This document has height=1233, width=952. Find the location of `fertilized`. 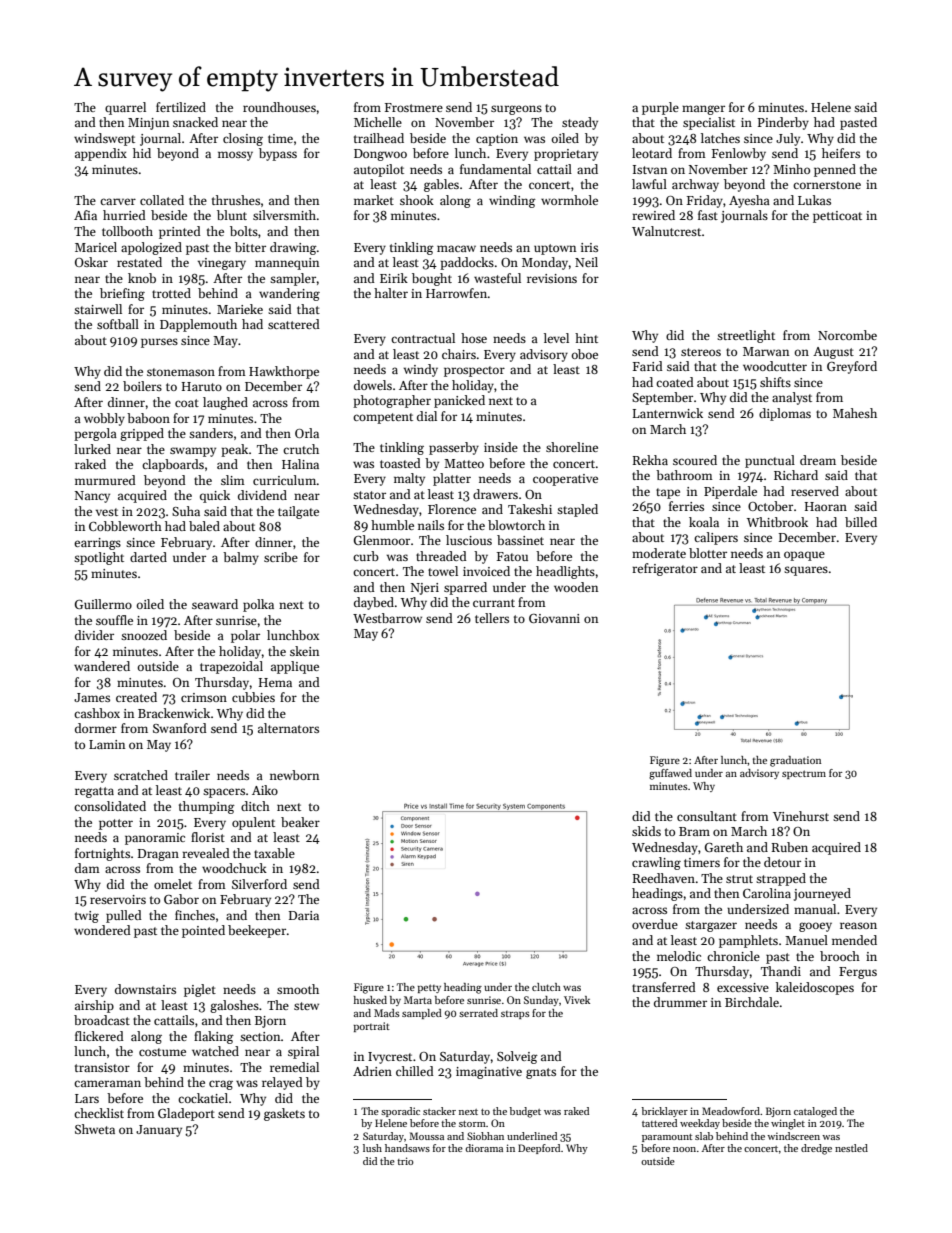

fertilized is located at coordinates (181, 107).
